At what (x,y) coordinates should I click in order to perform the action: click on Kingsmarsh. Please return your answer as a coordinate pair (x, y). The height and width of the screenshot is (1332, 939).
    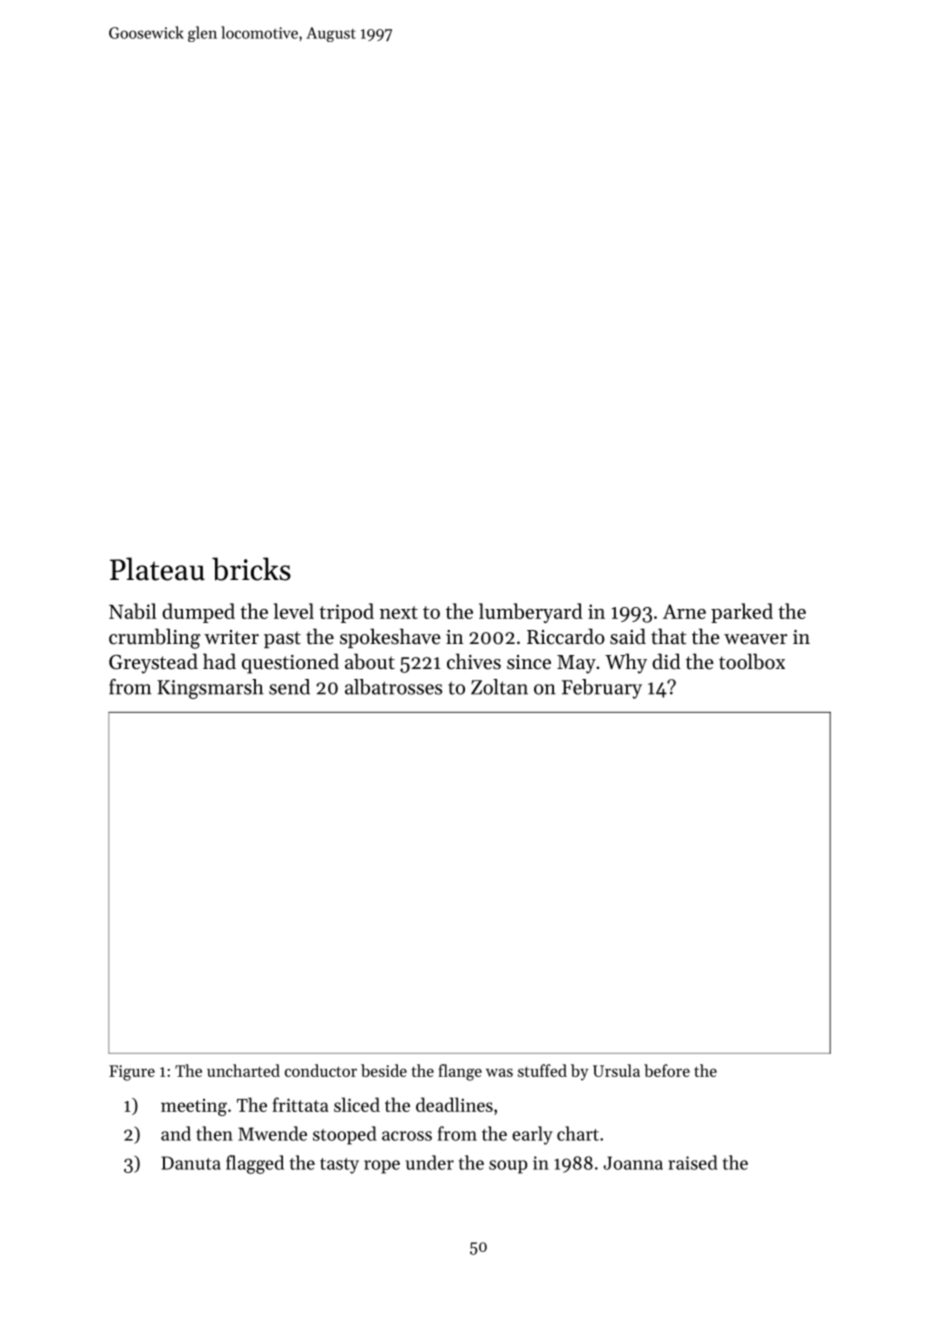
    Looking at the image, I should click on (210, 689).
